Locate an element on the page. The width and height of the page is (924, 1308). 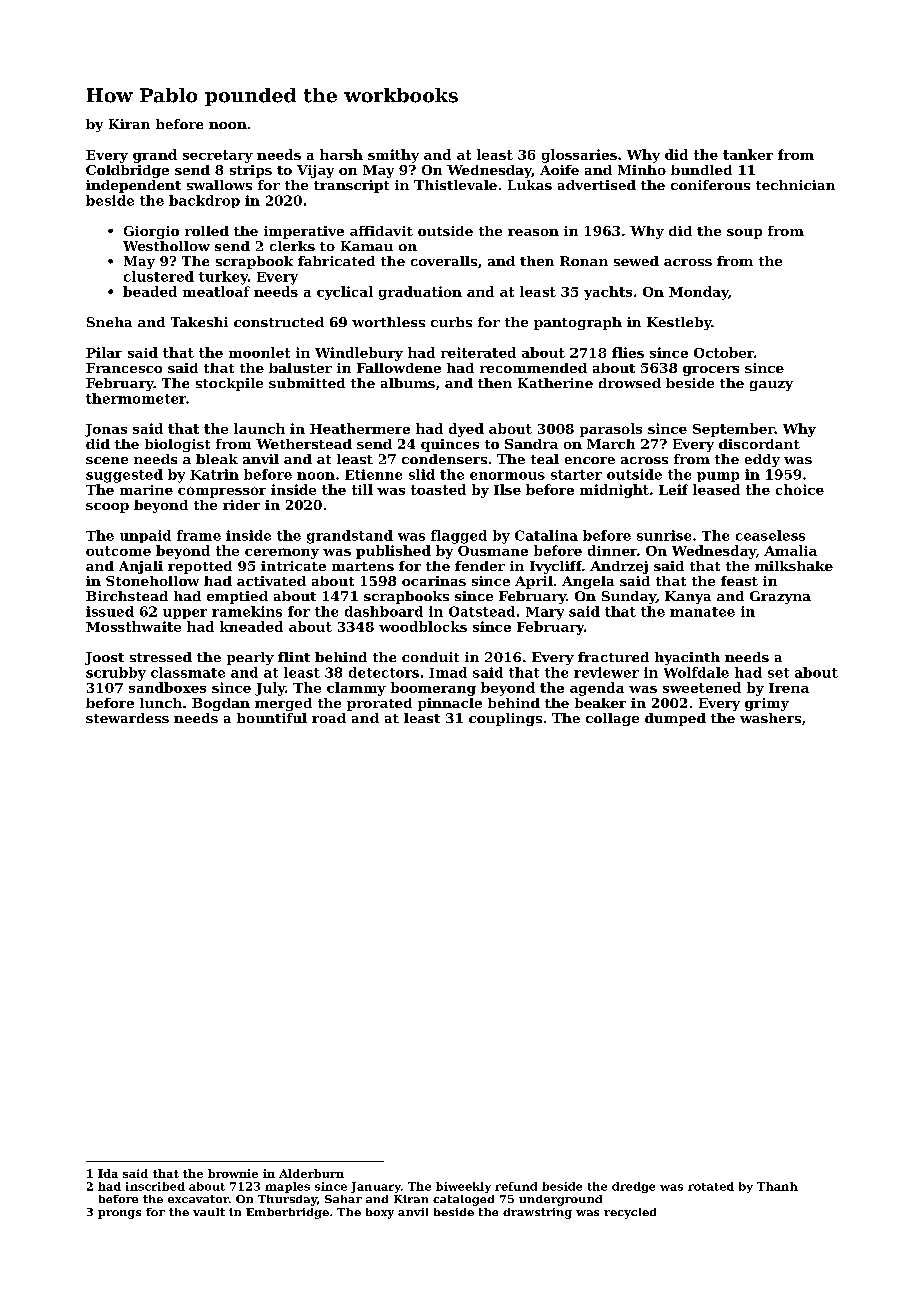
upper is located at coordinates (185, 614).
